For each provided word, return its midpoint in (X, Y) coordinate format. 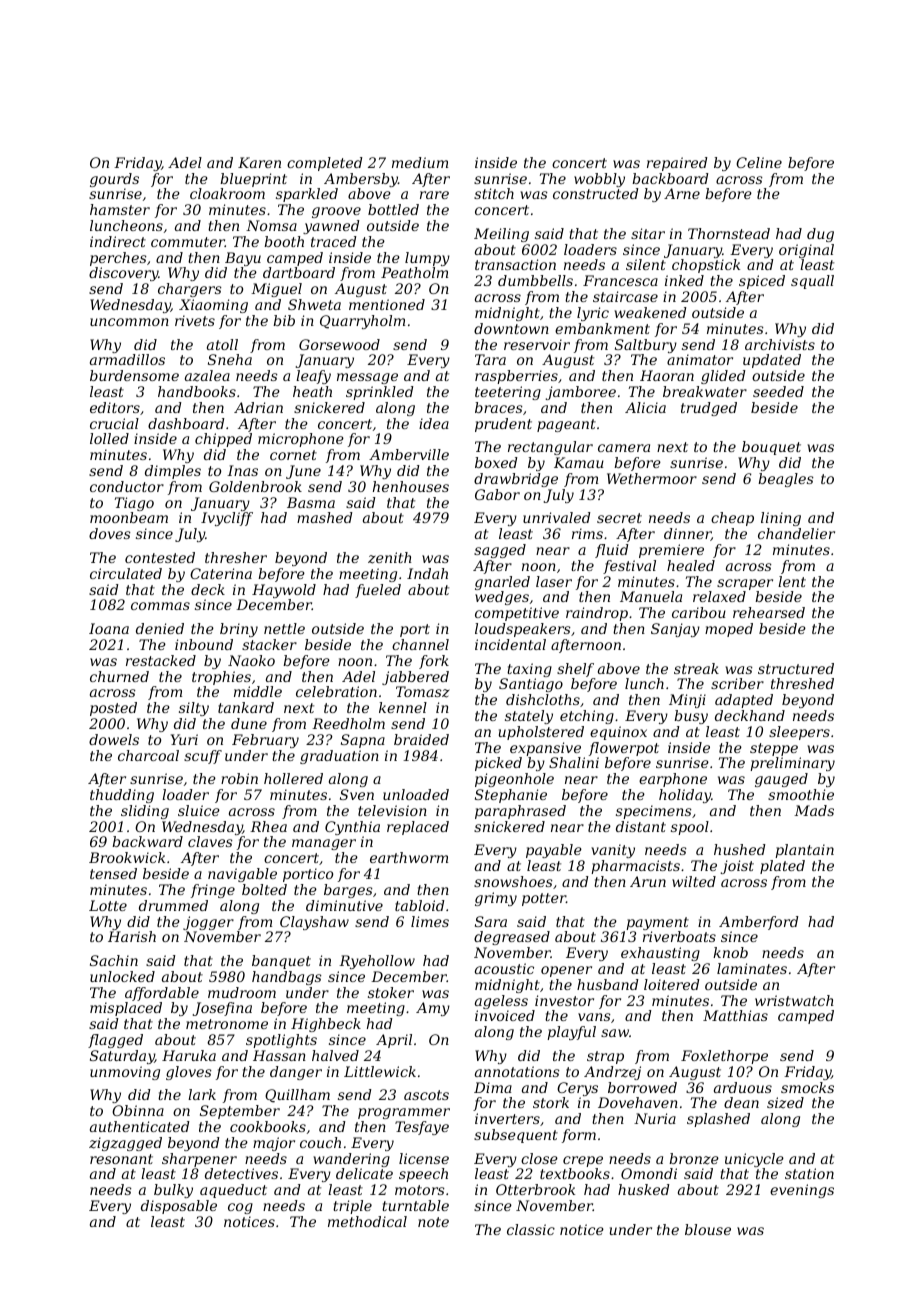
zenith (390, 558)
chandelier (796, 533)
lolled (109, 438)
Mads (814, 810)
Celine (759, 162)
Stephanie (511, 796)
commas (160, 606)
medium (420, 162)
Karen (259, 162)
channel (420, 644)
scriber (737, 683)
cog (240, 1208)
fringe (213, 891)
